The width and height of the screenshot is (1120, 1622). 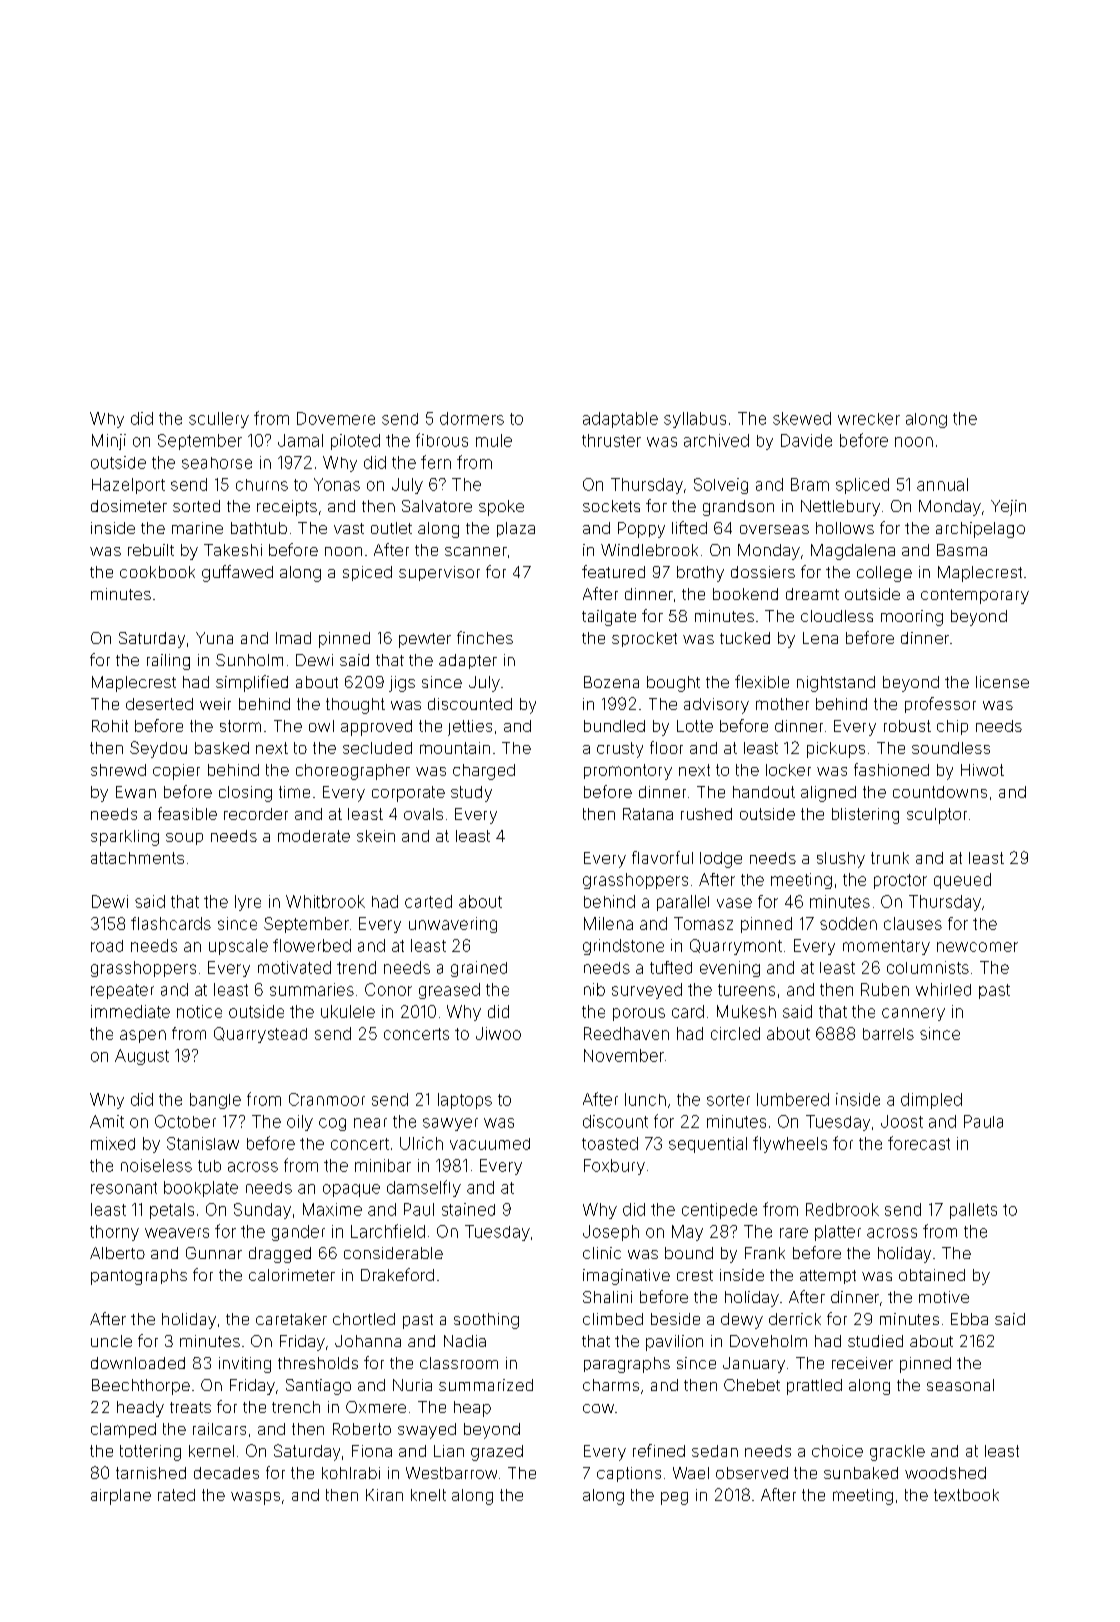 What do you see at coordinates (130, 1011) in the screenshot?
I see `immediate` at bounding box center [130, 1011].
